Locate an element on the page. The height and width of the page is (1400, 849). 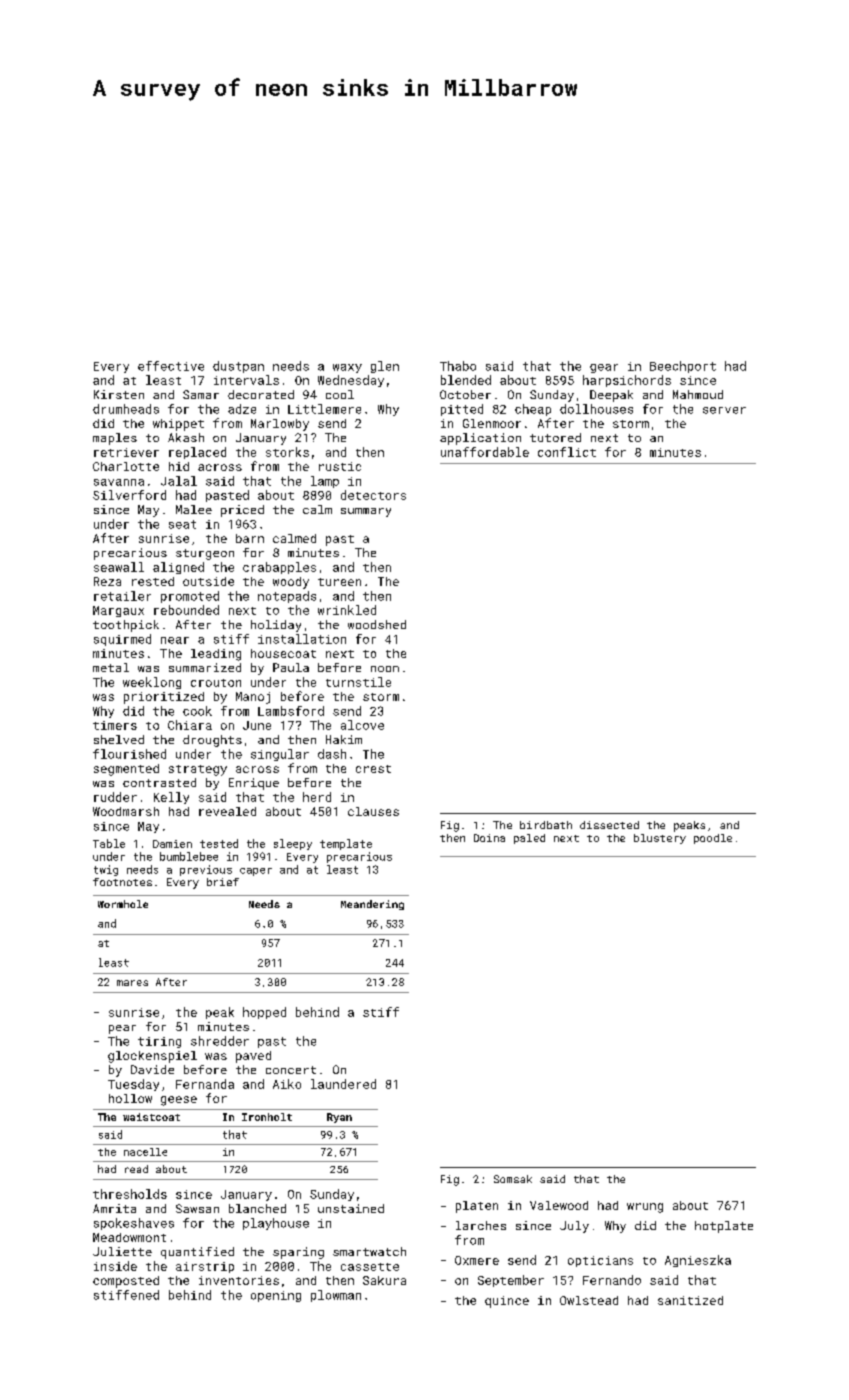
Kirsten is located at coordinates (119, 394).
